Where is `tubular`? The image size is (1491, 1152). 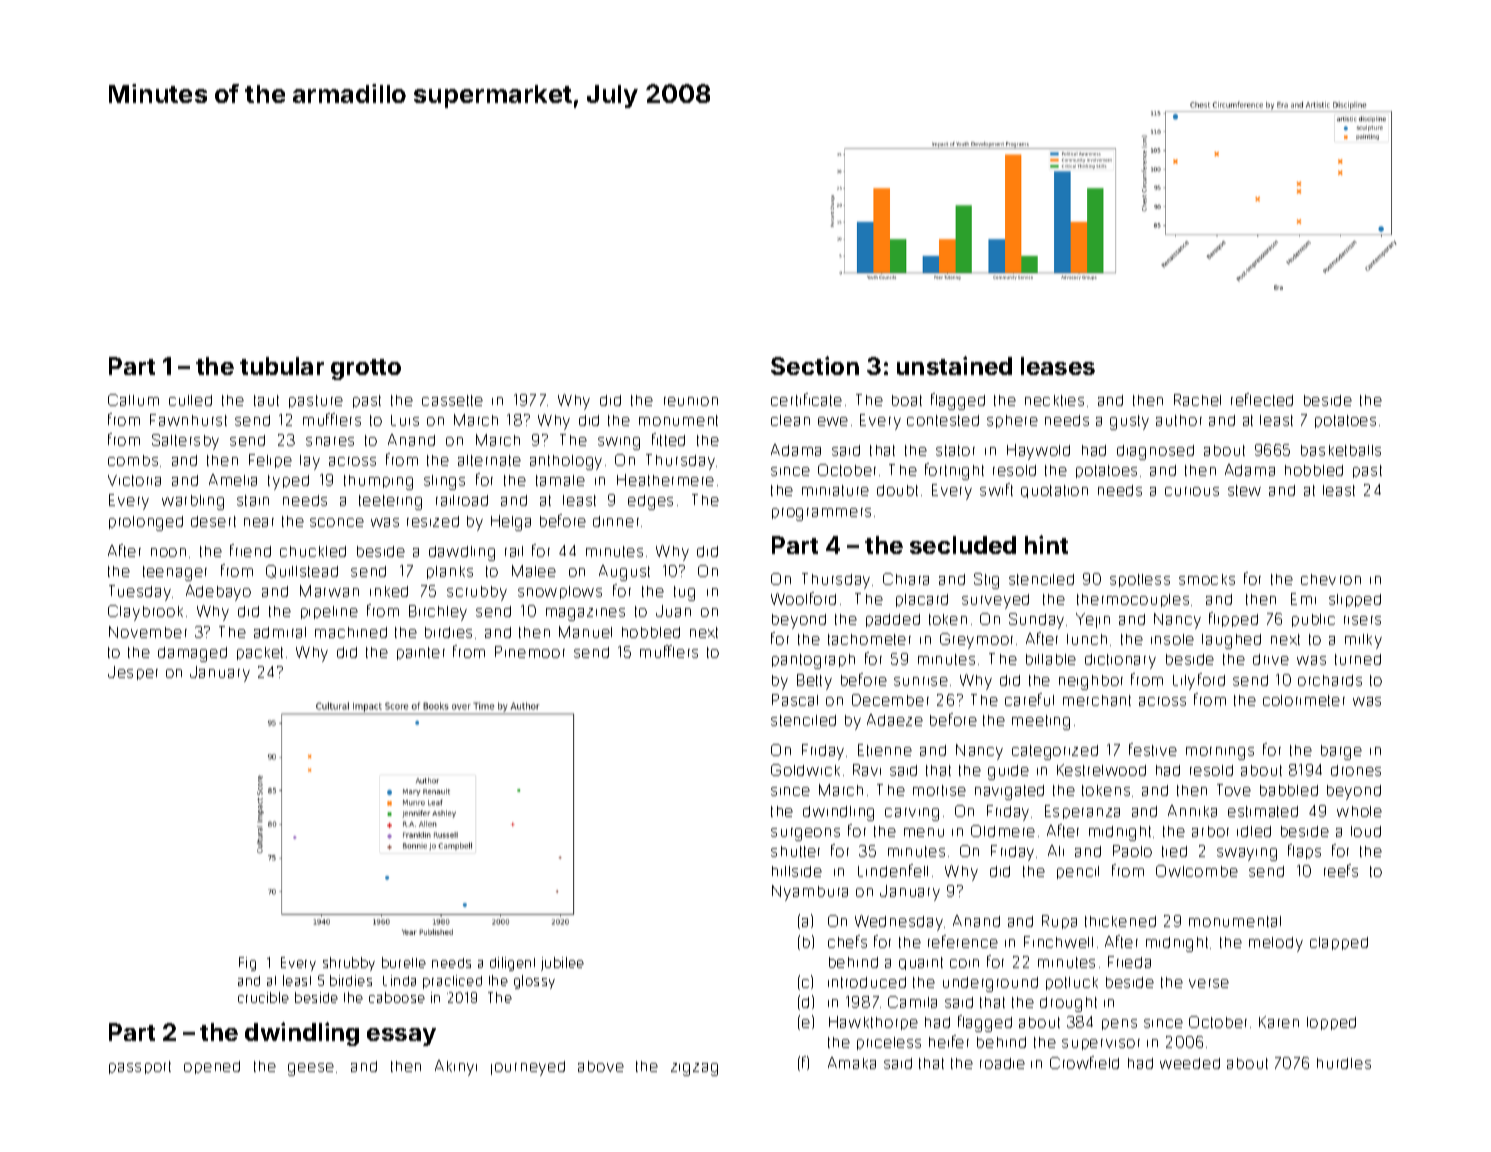
tubular is located at coordinates (282, 366).
